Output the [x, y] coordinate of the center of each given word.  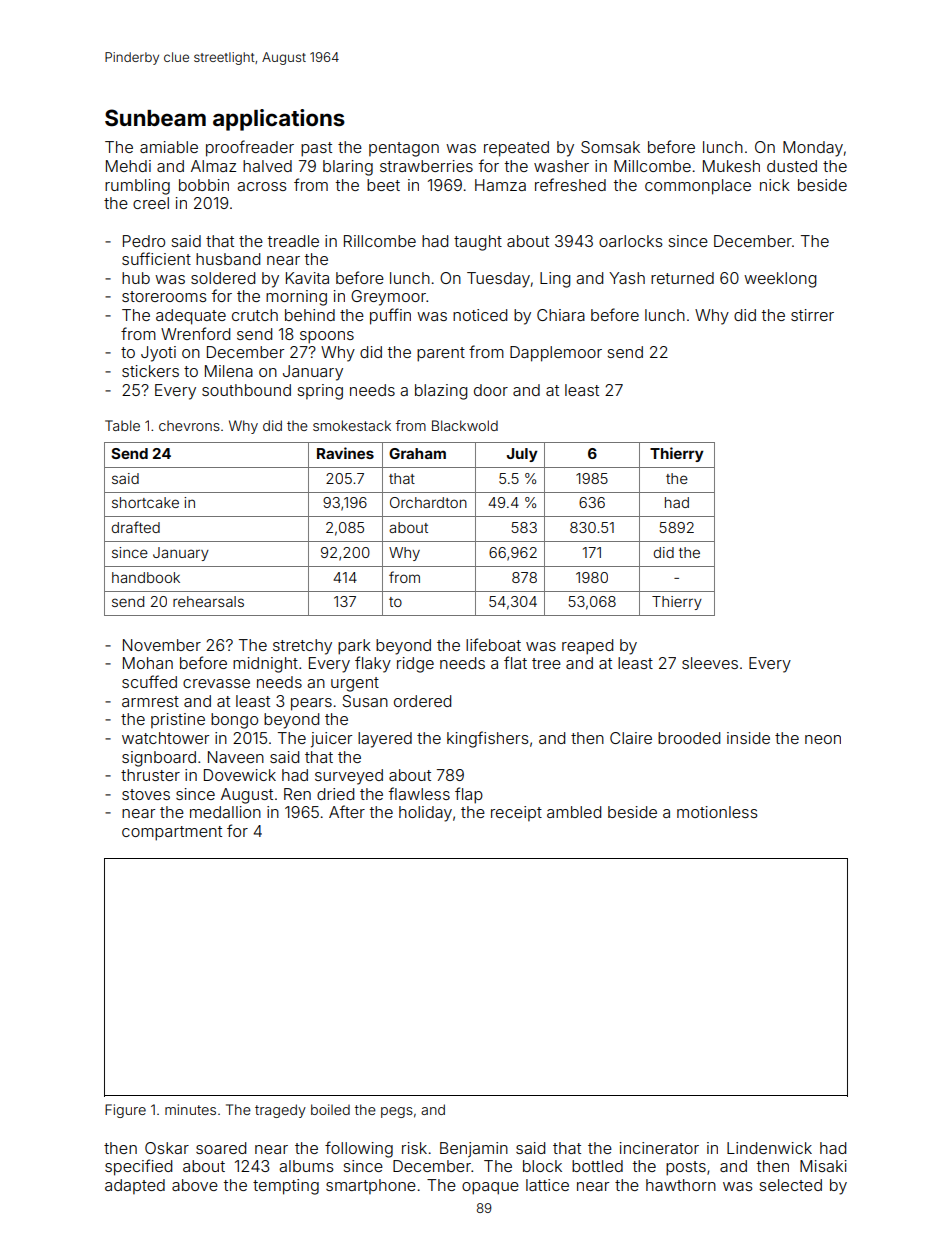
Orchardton [428, 502]
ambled [574, 812]
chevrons [189, 425]
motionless [717, 812]
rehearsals [208, 601]
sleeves [710, 663]
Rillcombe [380, 241]
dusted [792, 166]
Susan [365, 701]
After [347, 811]
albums [306, 1166]
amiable [169, 147]
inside [748, 738]
